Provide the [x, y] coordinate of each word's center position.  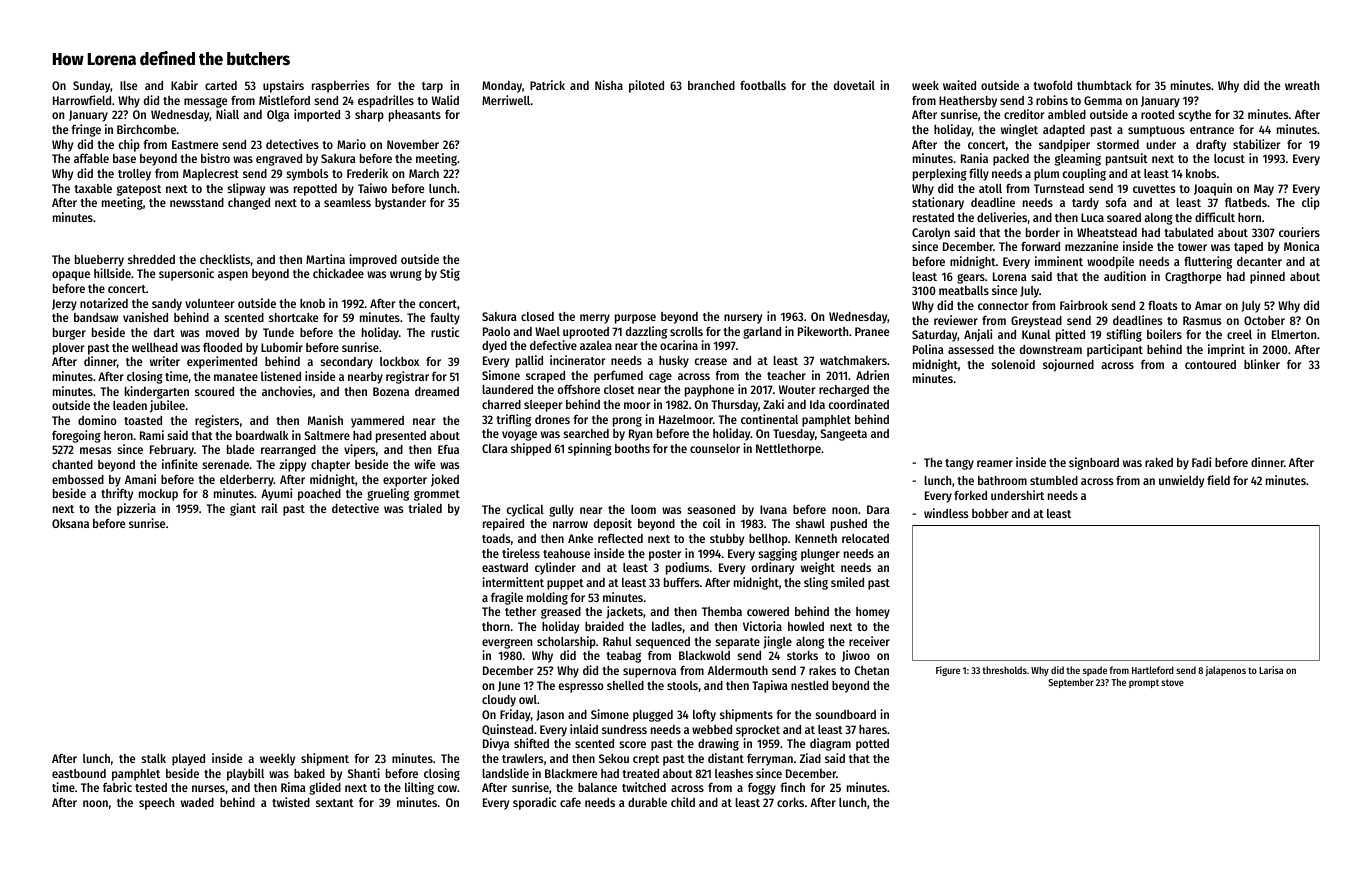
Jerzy [64, 305]
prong [627, 422]
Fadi [1201, 462]
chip [129, 145]
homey [873, 613]
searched [586, 433]
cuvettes [1154, 189]
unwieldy [1181, 481]
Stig [450, 274]
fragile [507, 598]
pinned [1267, 277]
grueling [388, 494]
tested [151, 787]
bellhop [768, 540]
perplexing [940, 174]
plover [68, 349]
